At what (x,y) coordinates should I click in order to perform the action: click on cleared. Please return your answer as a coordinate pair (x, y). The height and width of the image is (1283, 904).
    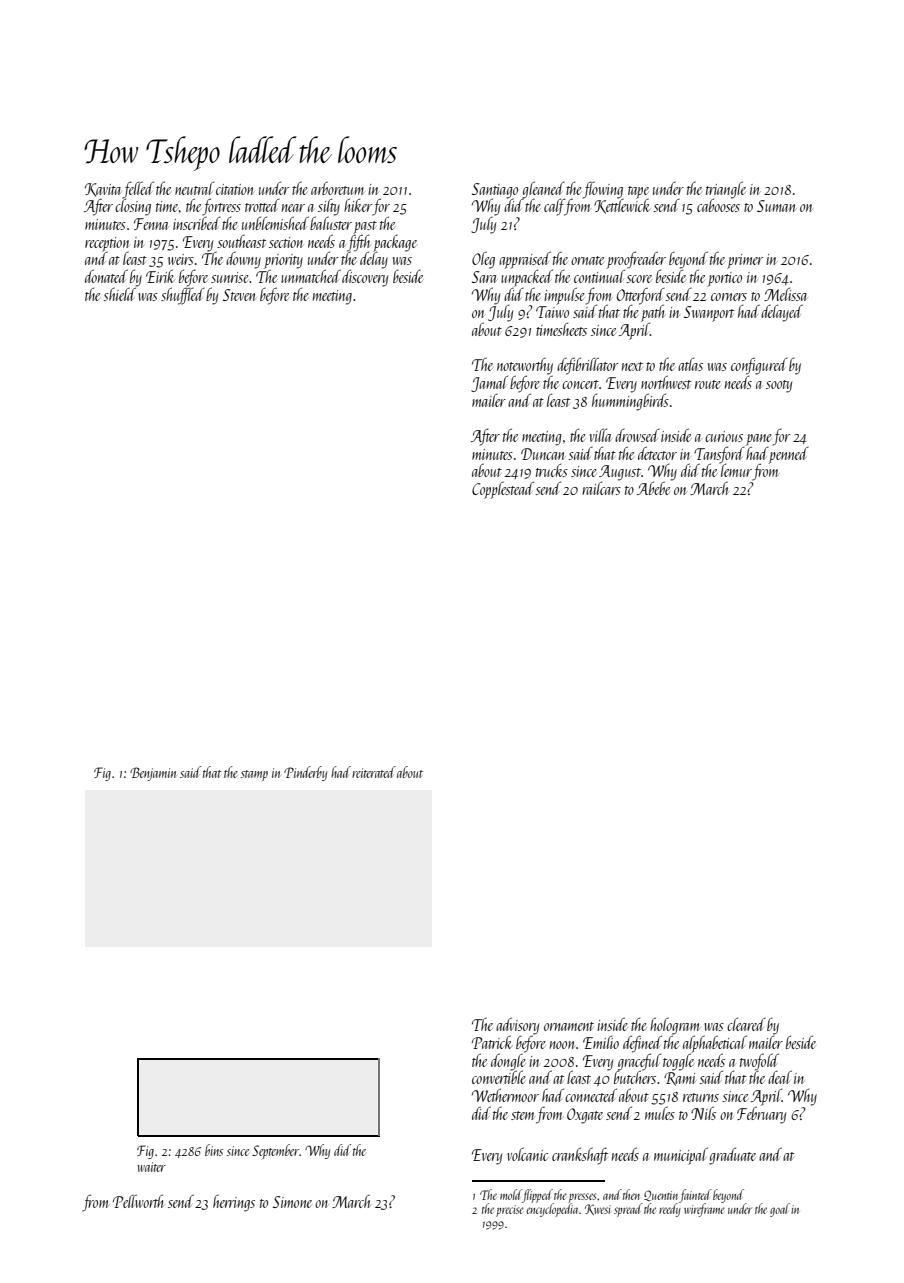
    Looking at the image, I should click on (746, 1024).
